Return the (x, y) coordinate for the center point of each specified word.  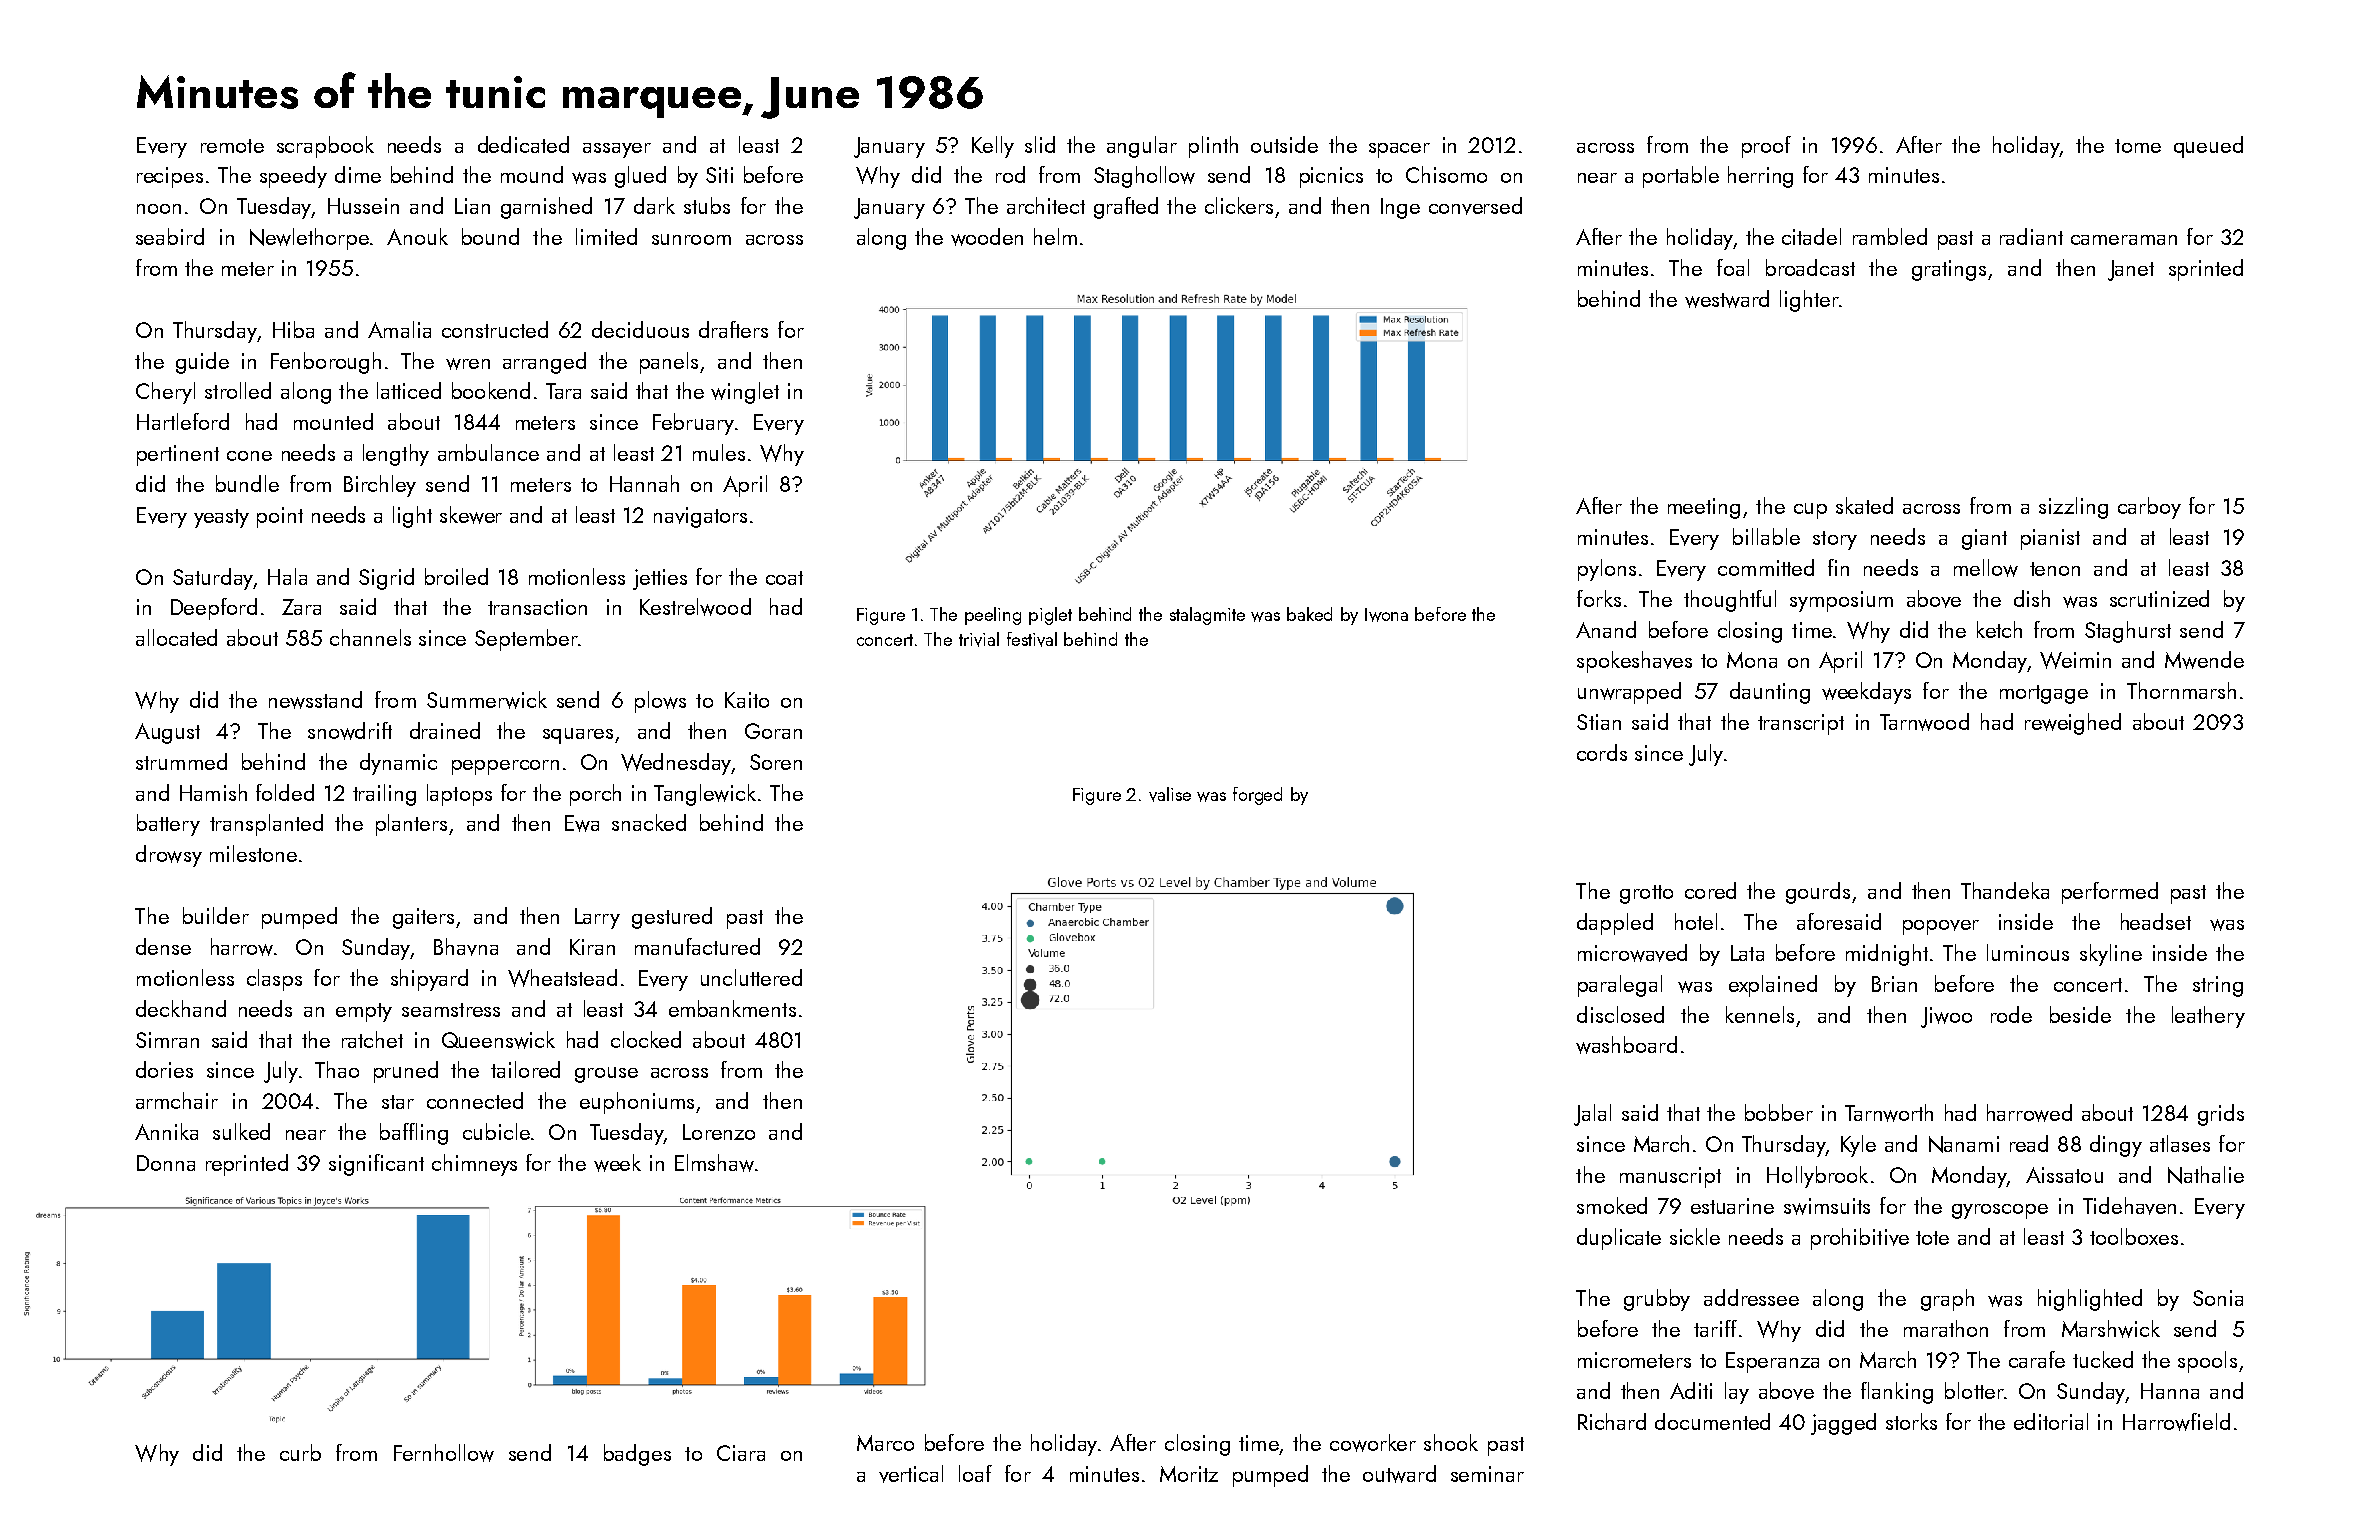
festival (1032, 639)
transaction (537, 607)
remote (232, 146)
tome (2138, 146)
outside (1284, 144)
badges (637, 1455)
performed (2110, 893)
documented (1712, 1421)
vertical (911, 1474)
